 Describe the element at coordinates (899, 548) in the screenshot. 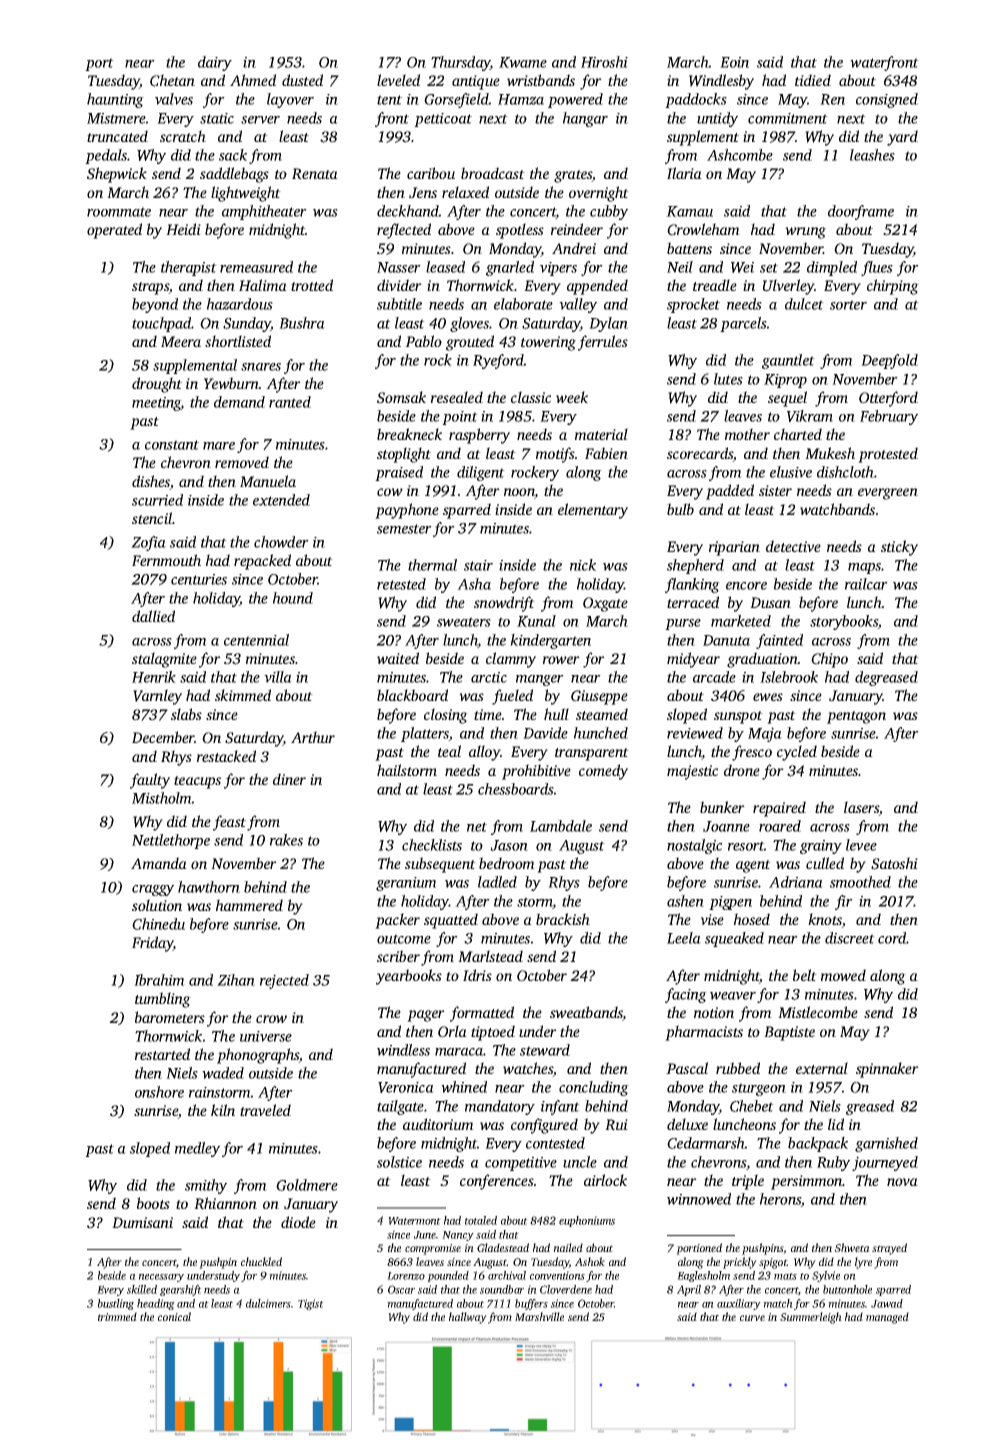

I see `sticky` at that location.
